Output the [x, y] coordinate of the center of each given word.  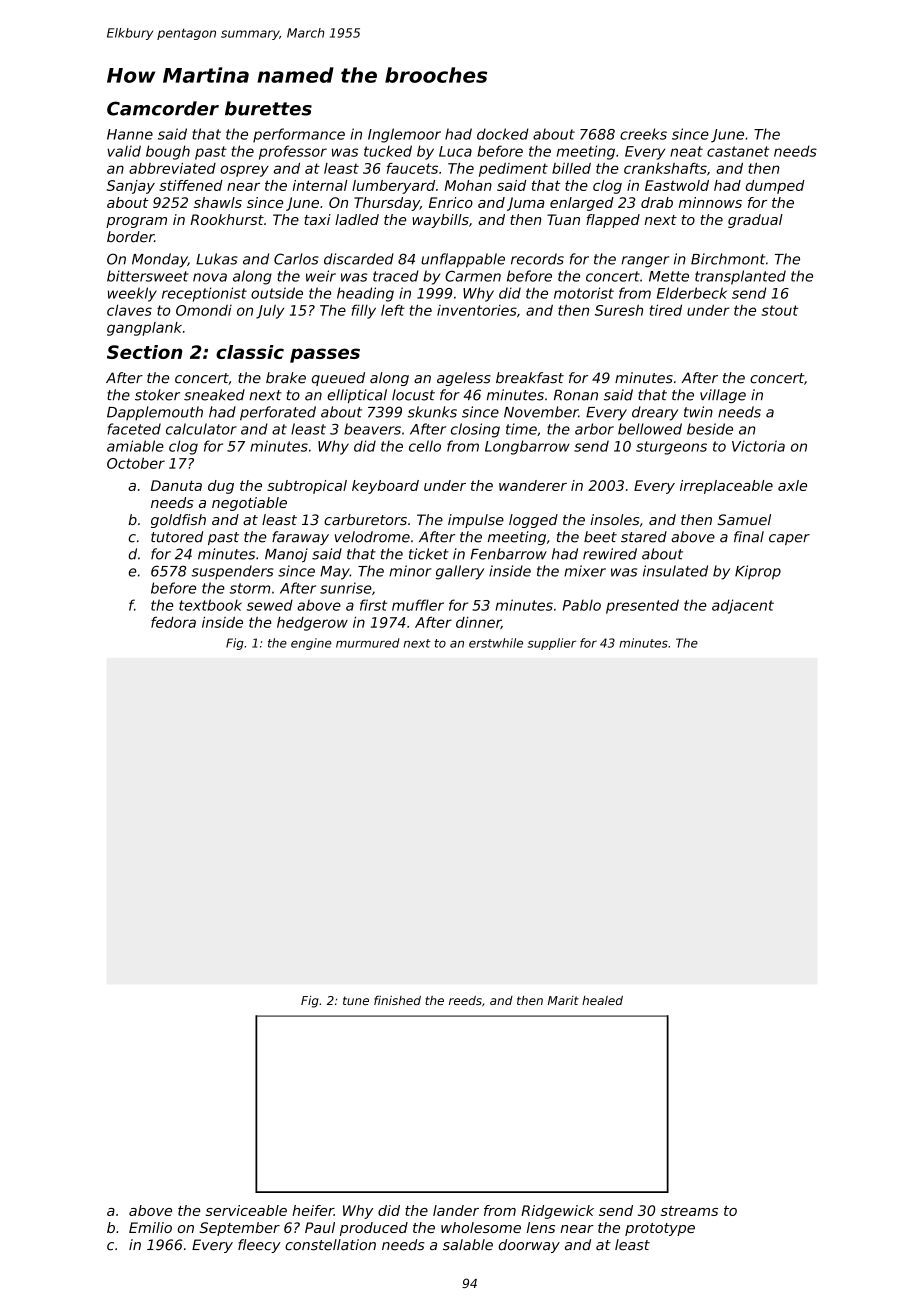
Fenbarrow [509, 554]
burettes [268, 108]
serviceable [246, 1210]
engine [311, 644]
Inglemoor [404, 135]
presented [642, 606]
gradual [755, 221]
